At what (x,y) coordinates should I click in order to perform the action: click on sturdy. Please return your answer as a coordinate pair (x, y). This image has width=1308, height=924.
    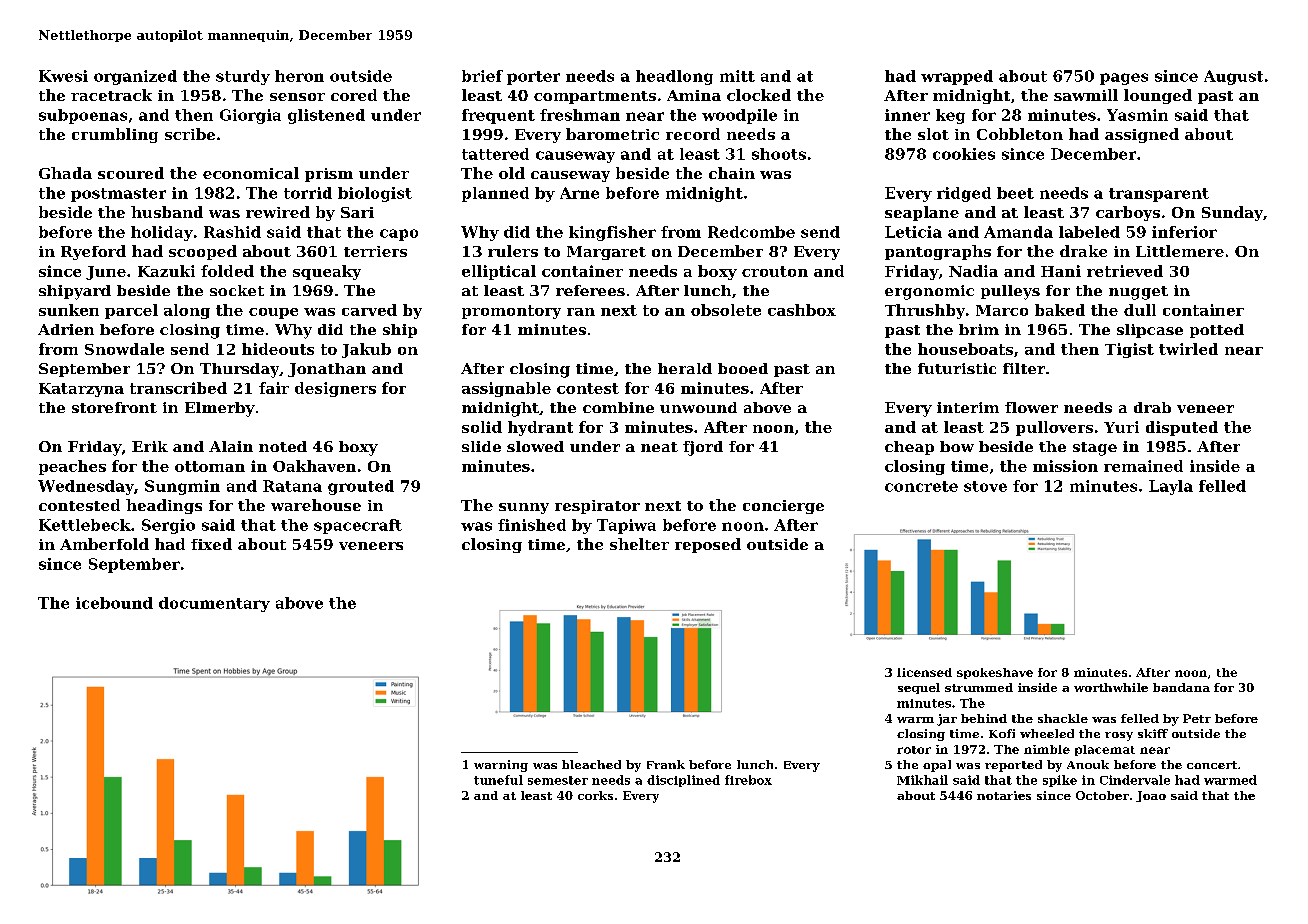
    Looking at the image, I should click on (243, 77).
